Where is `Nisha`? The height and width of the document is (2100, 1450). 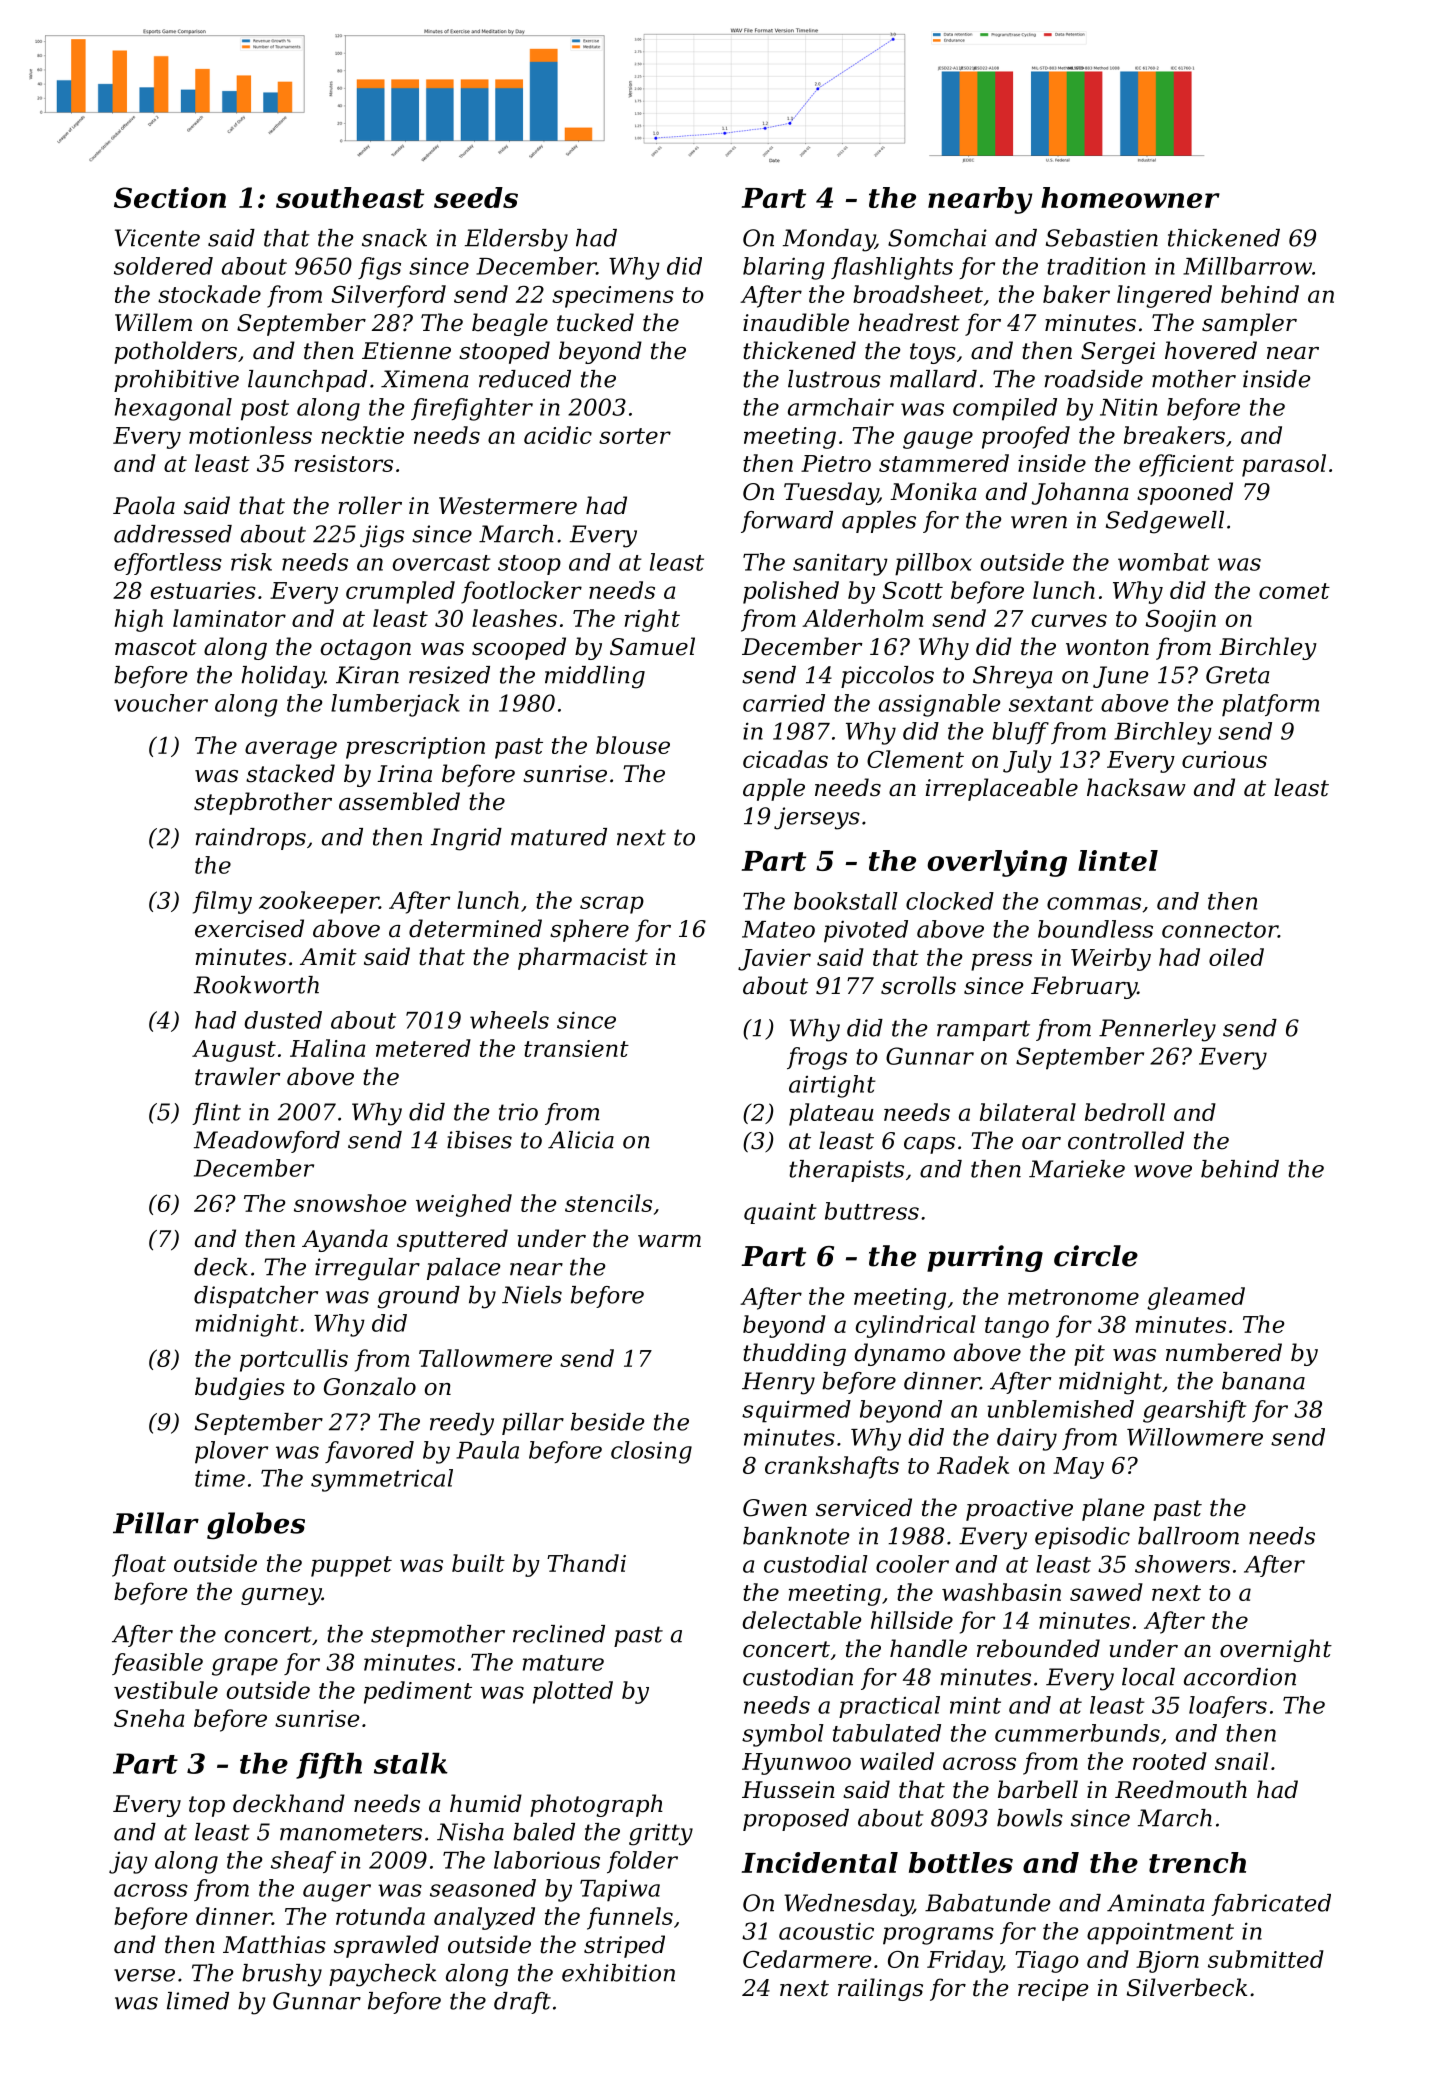
Nisha is located at coordinates (470, 1832).
